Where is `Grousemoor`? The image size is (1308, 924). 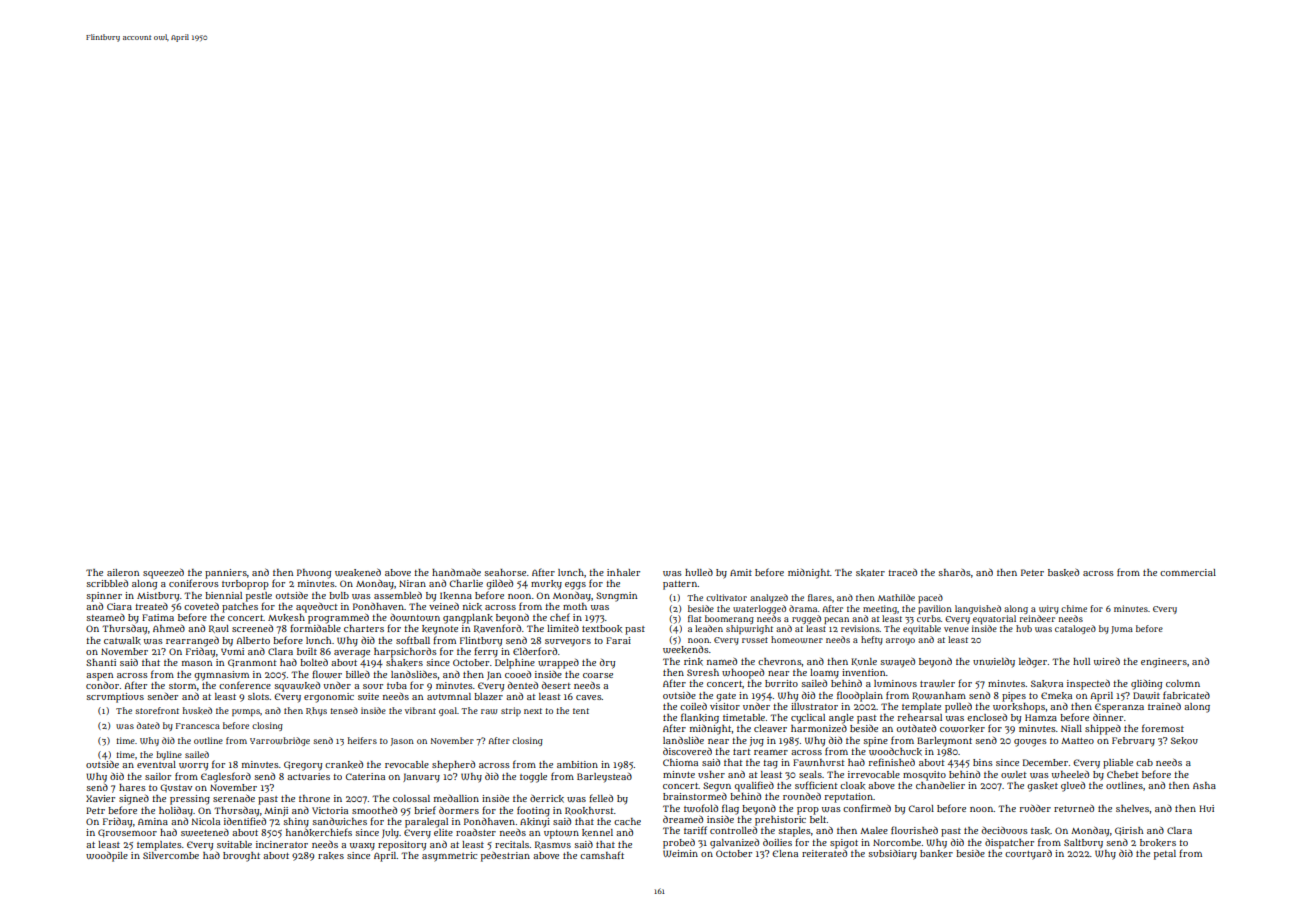 Grousemoor is located at coordinates (127, 833).
